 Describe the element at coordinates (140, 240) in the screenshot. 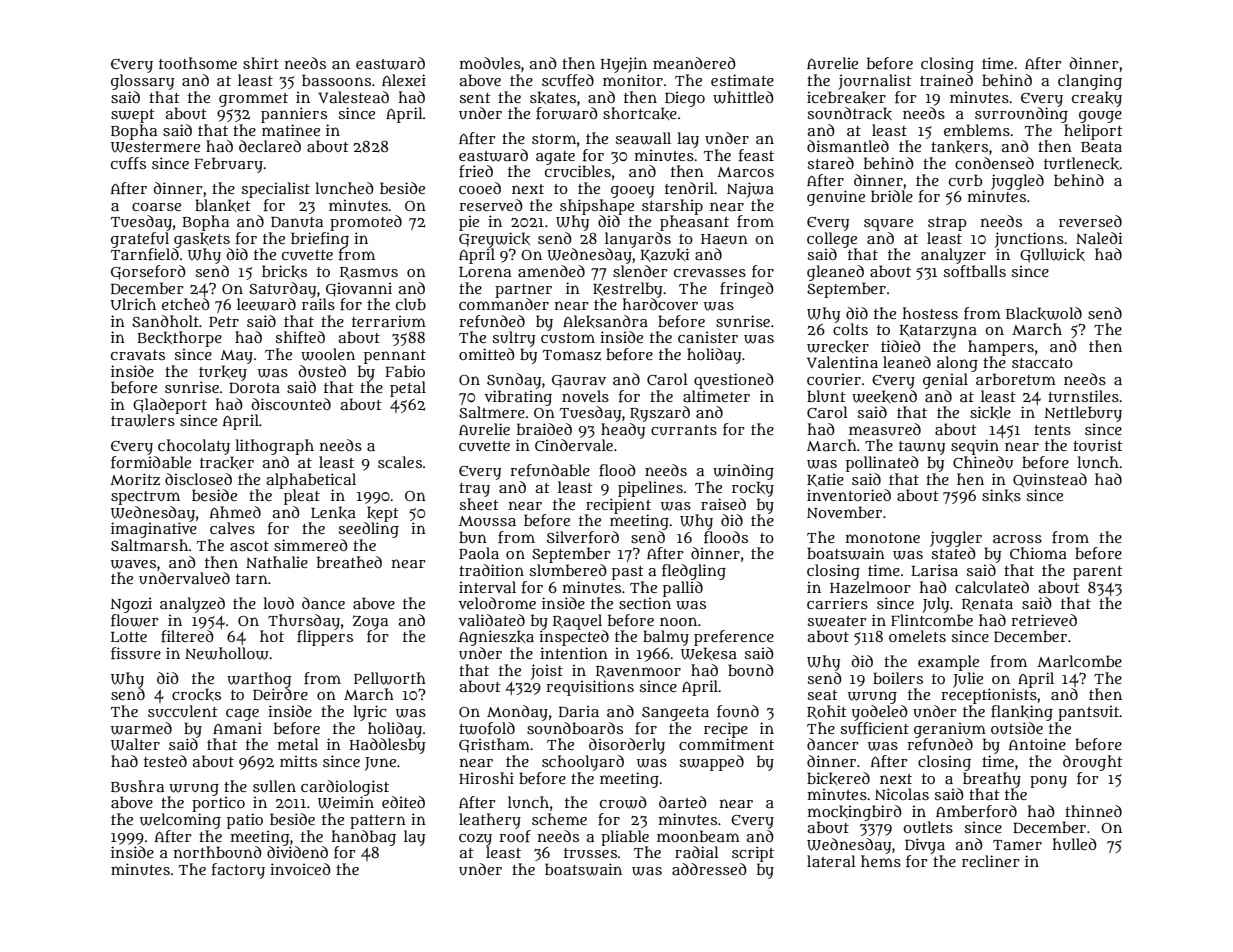

I see `grateful` at that location.
